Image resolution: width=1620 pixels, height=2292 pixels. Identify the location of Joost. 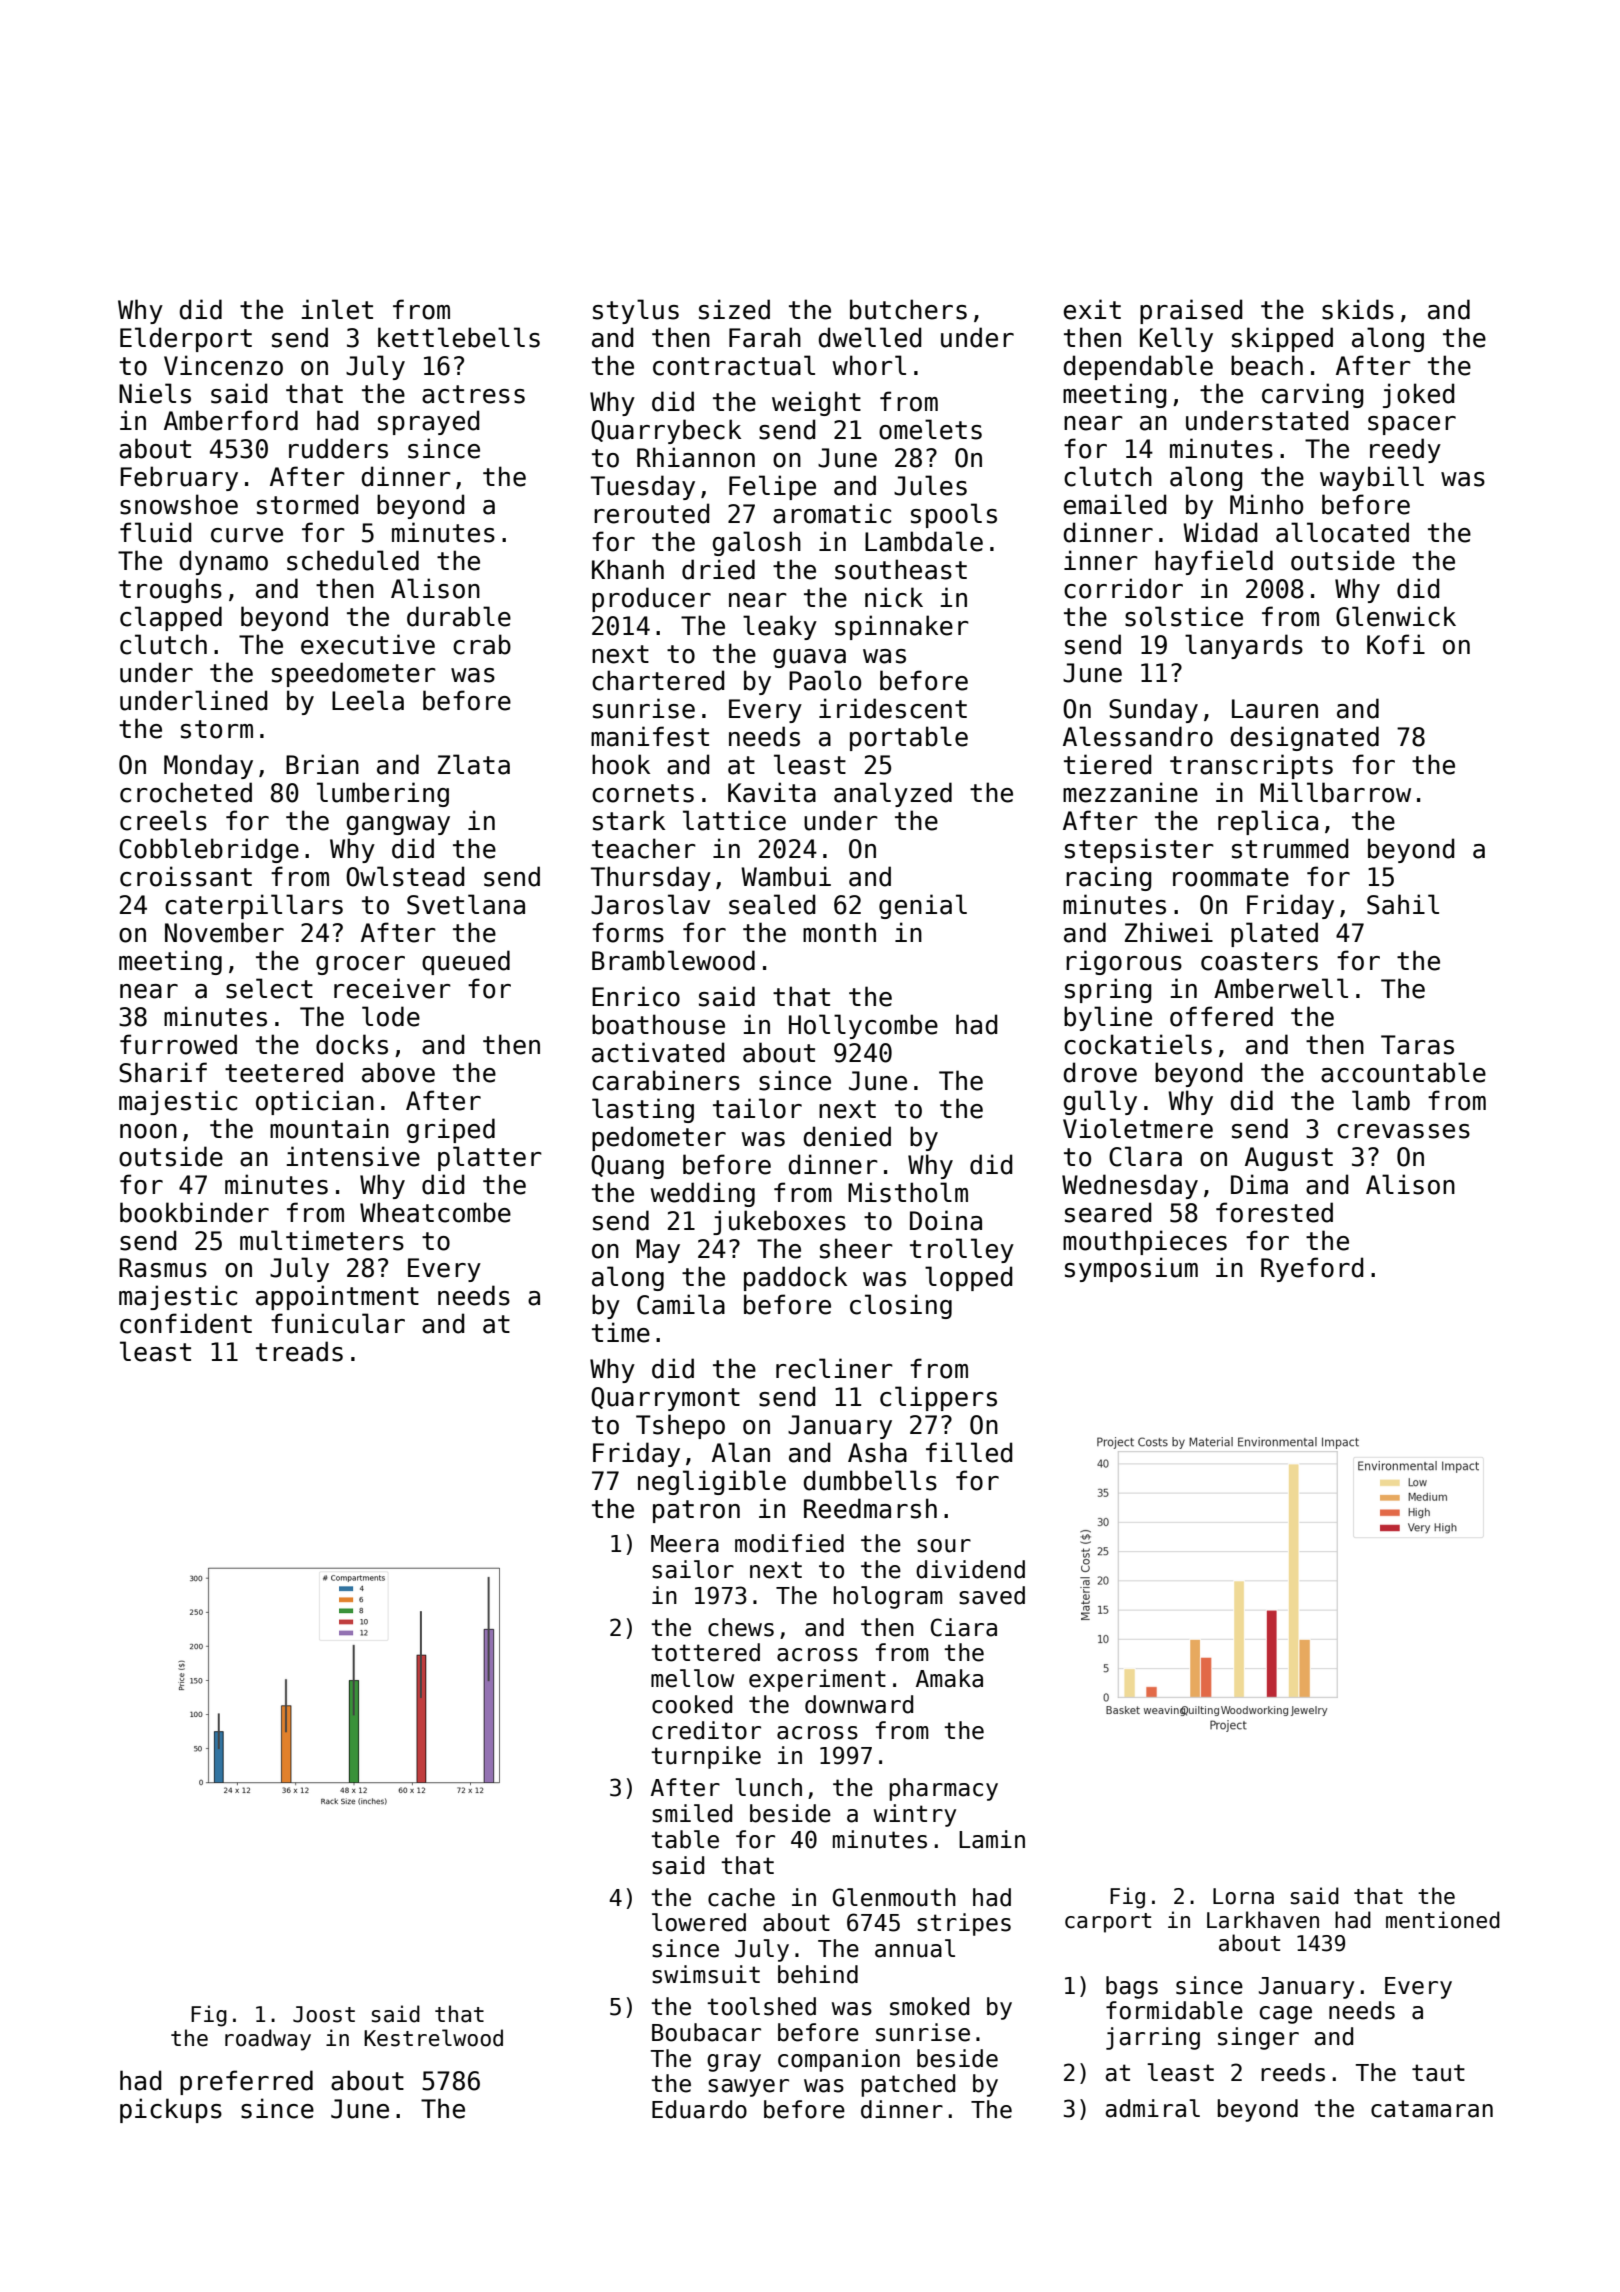
(324, 2014).
